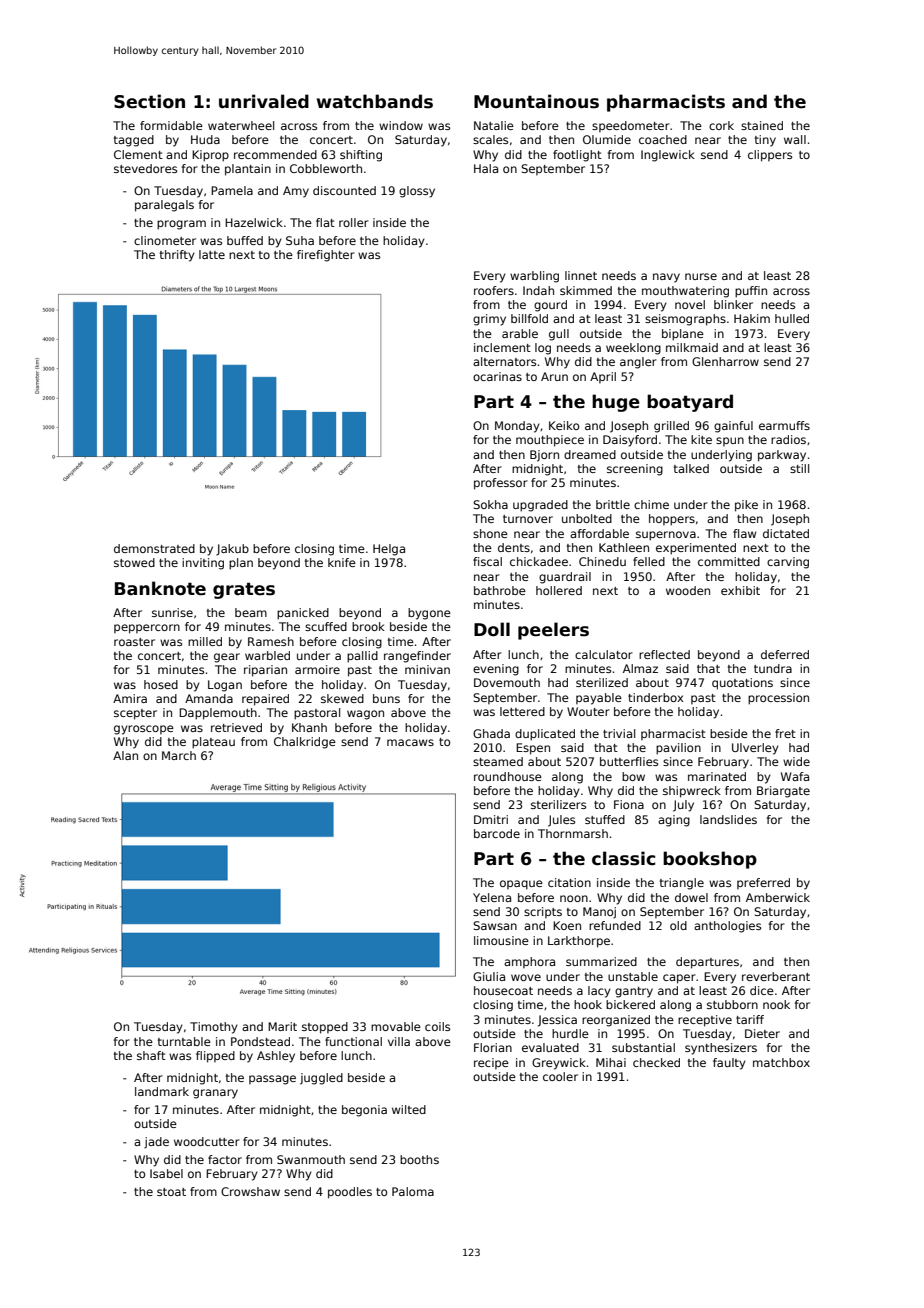 The width and height of the image is (924, 1308). I want to click on cooler, so click(560, 1076).
